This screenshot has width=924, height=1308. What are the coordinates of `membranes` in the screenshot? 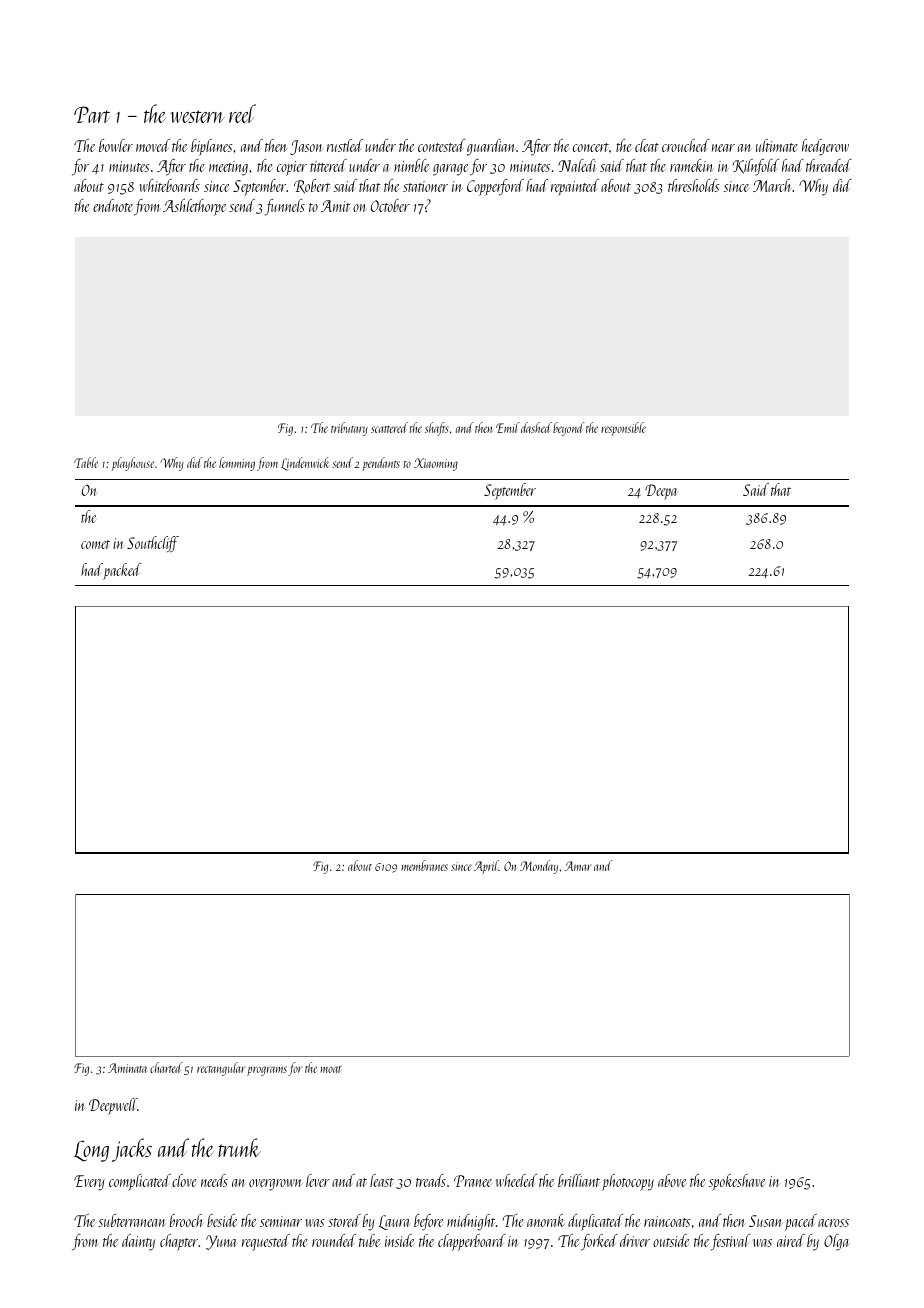 It's located at (424, 865).
